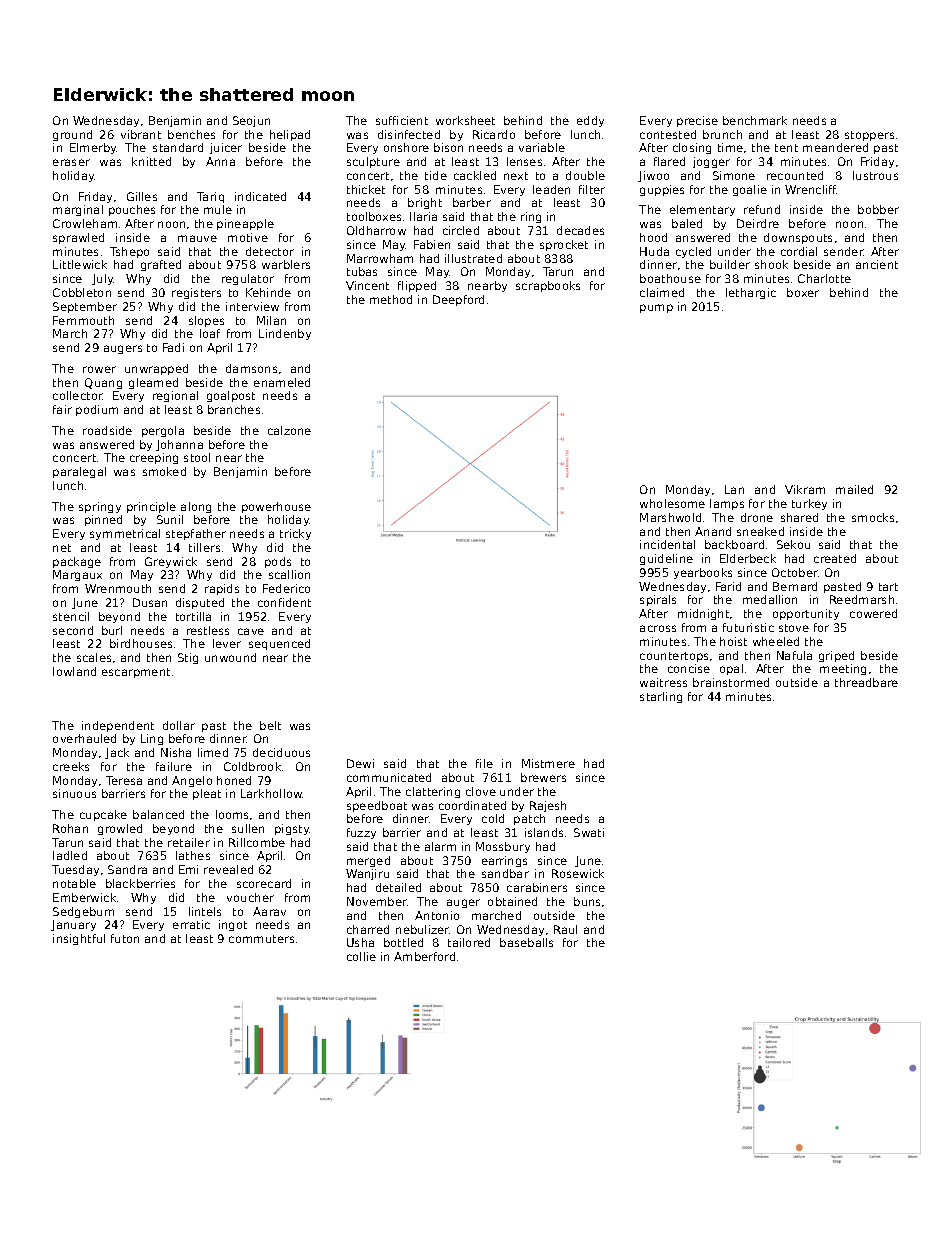  I want to click on collie, so click(361, 956).
